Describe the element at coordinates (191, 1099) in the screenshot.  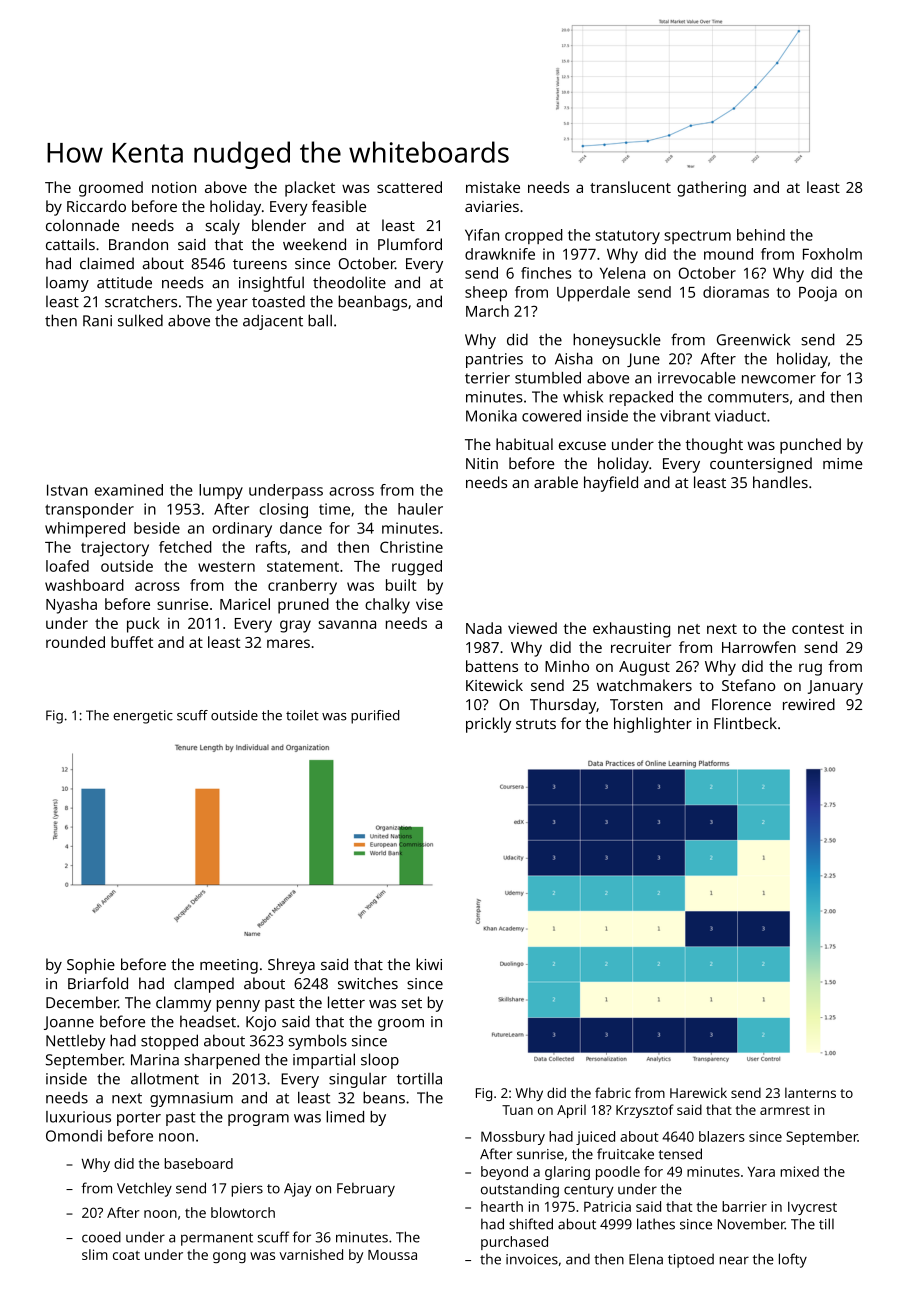
I see `gymnasium` at that location.
